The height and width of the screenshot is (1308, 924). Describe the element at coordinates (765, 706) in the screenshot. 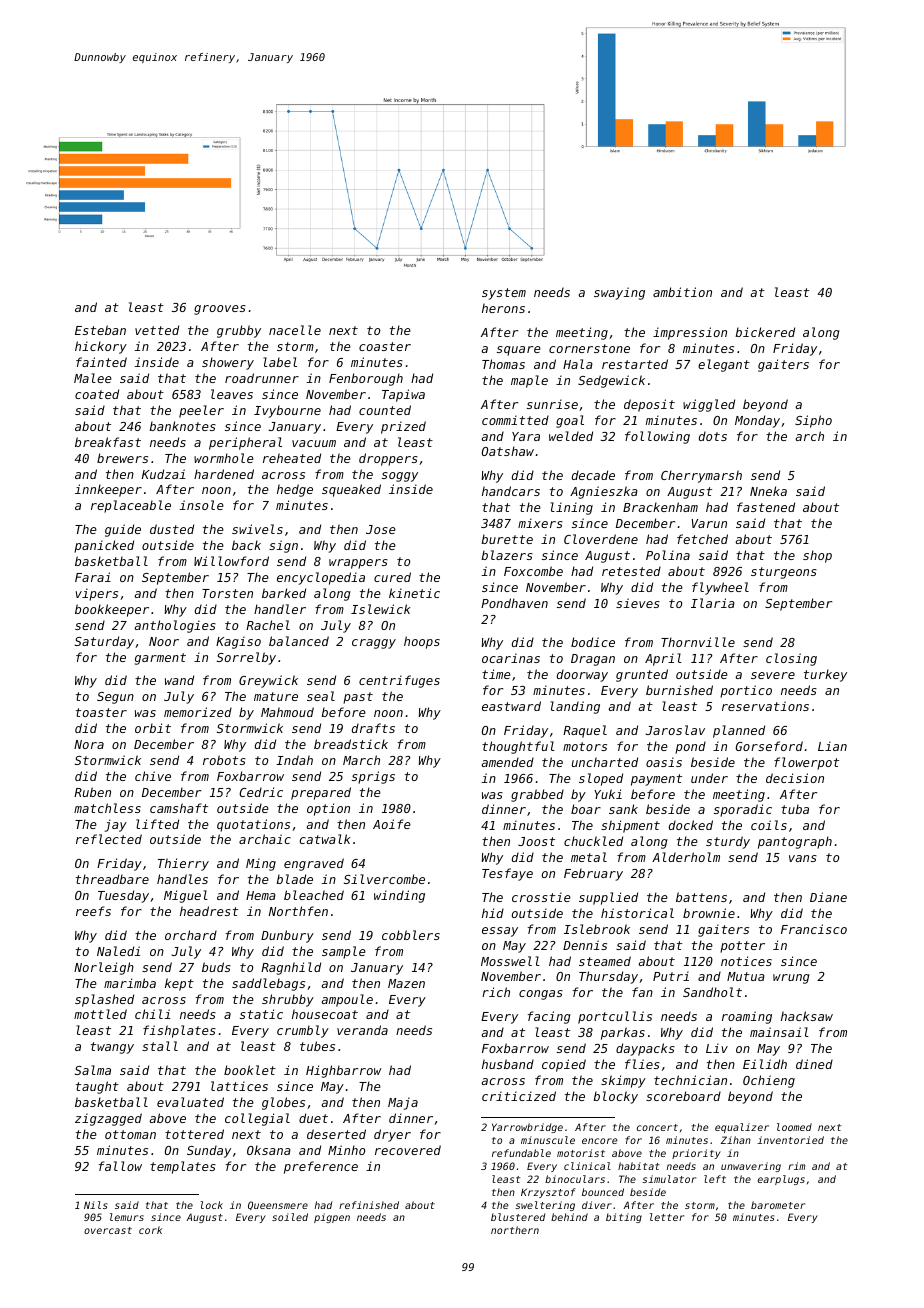

I see `reservations` at that location.
